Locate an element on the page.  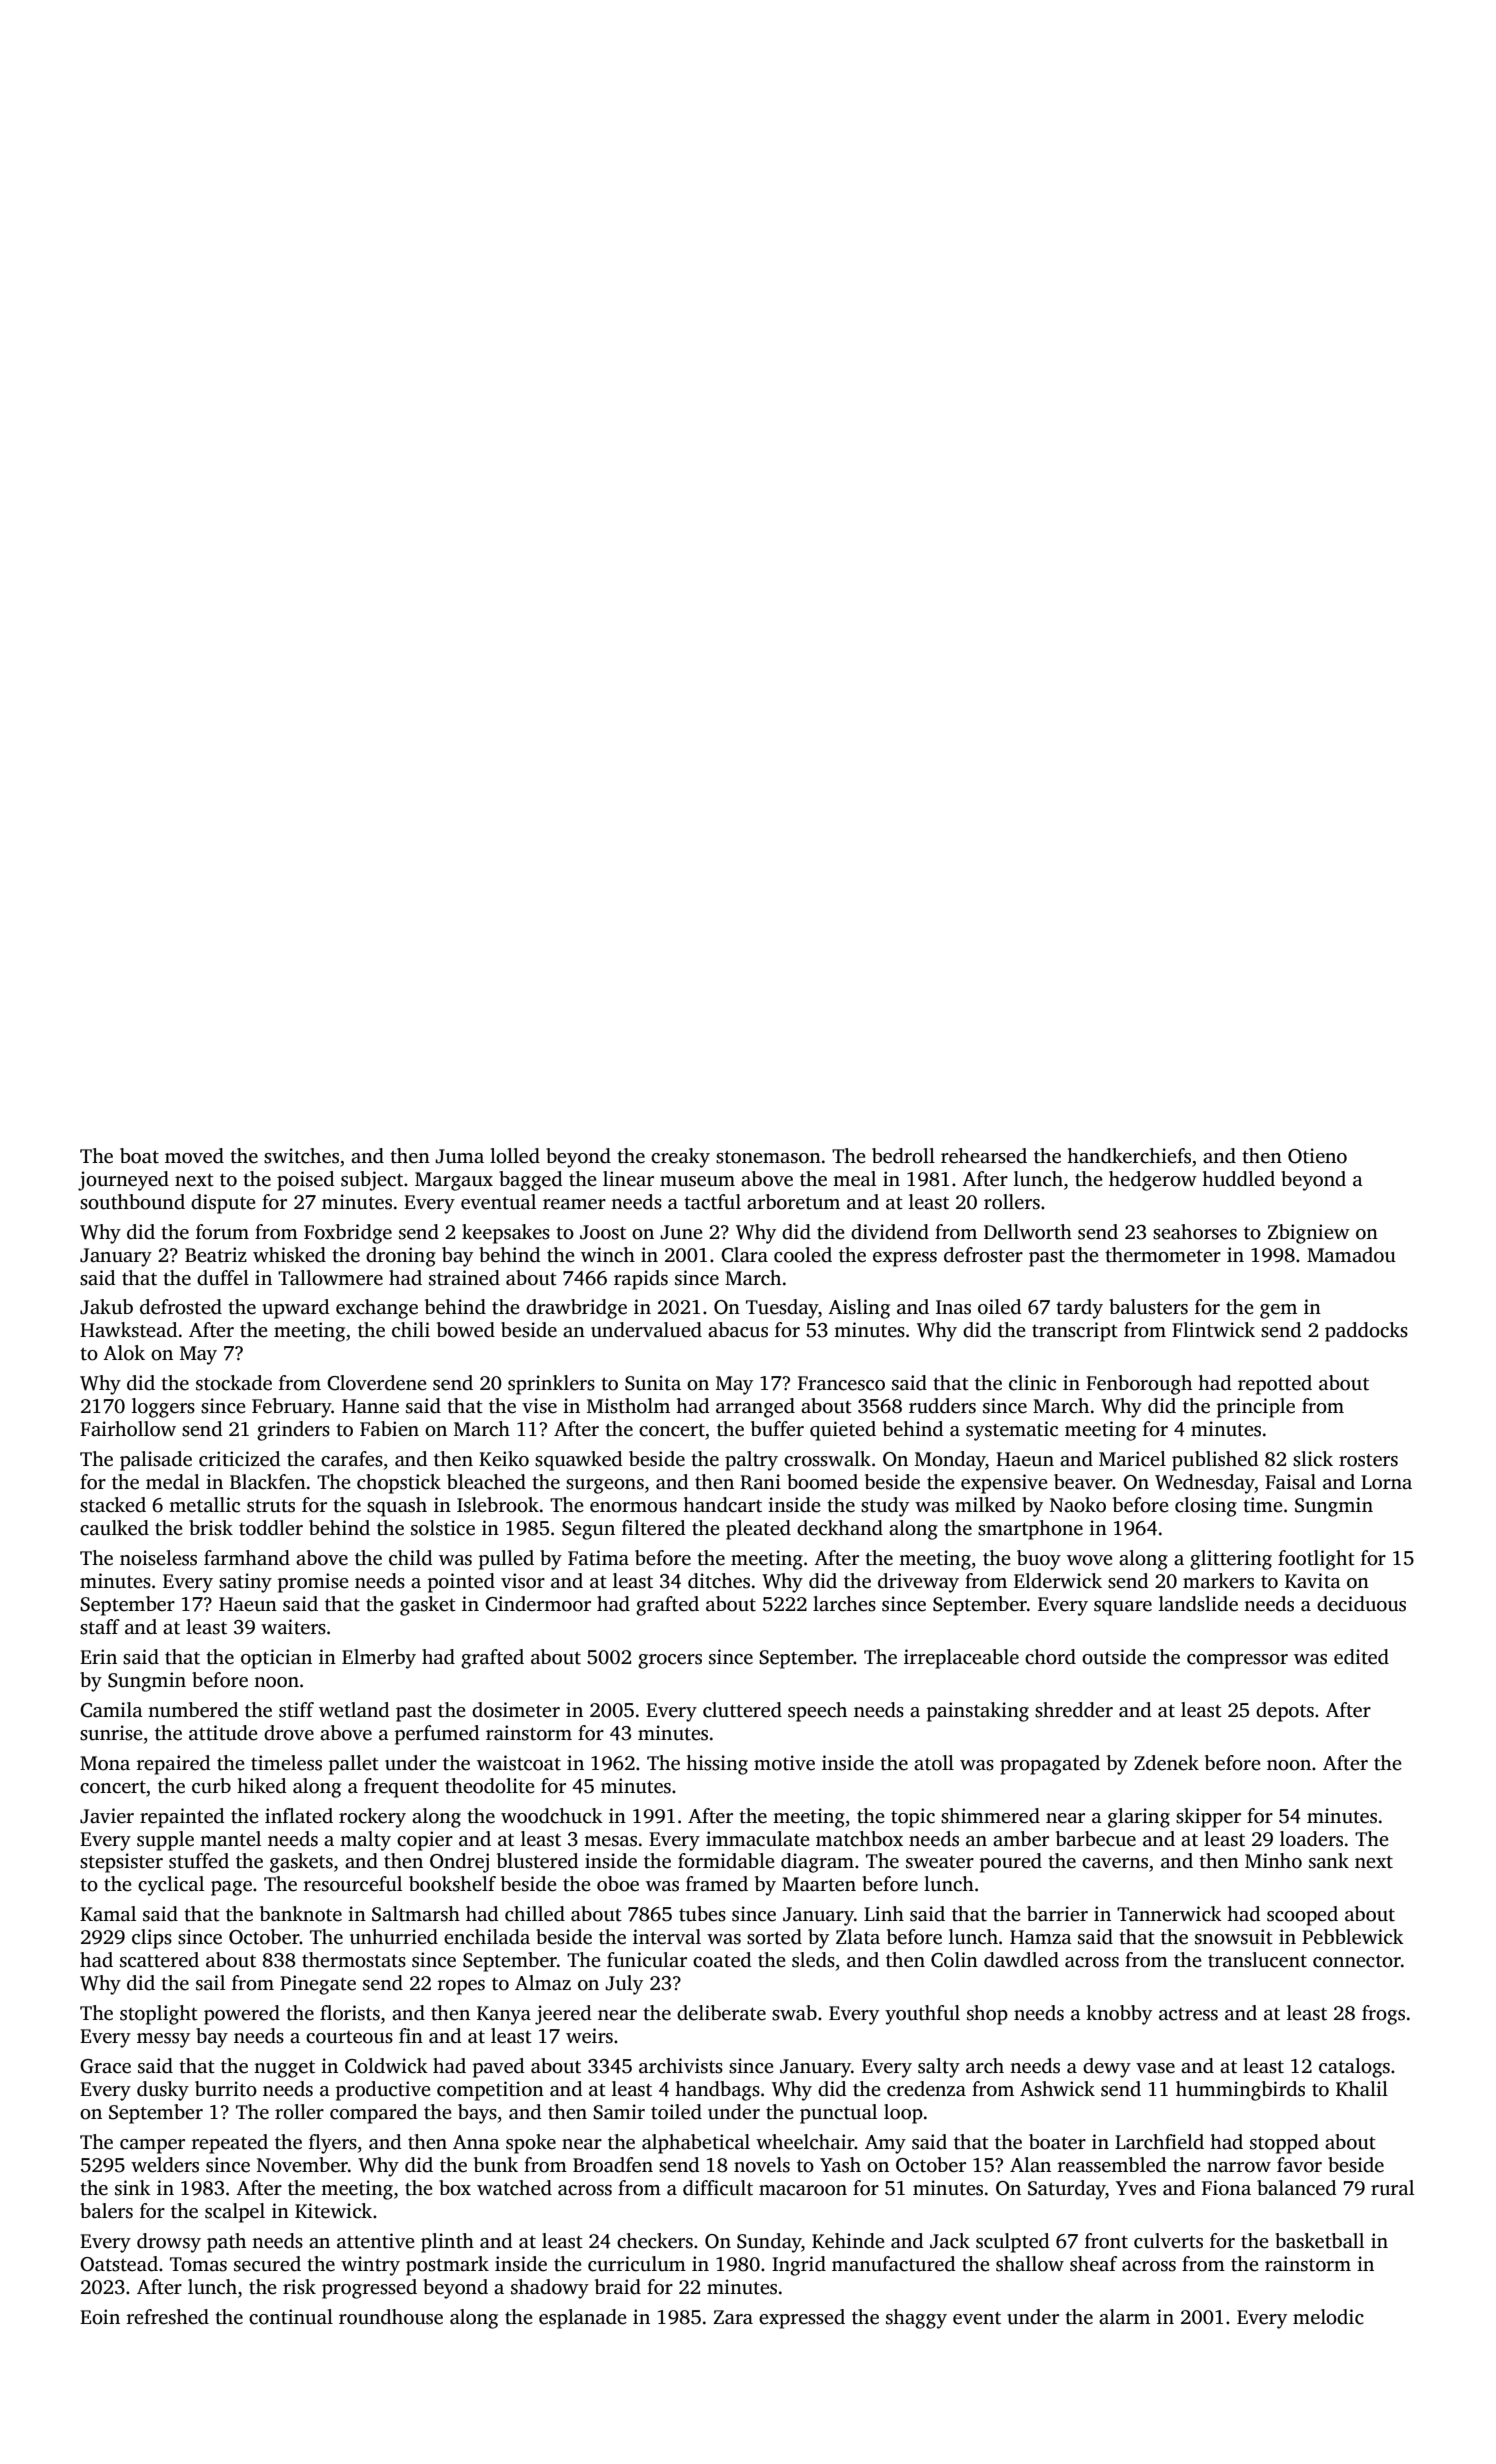
beaver is located at coordinates (1083, 1482).
